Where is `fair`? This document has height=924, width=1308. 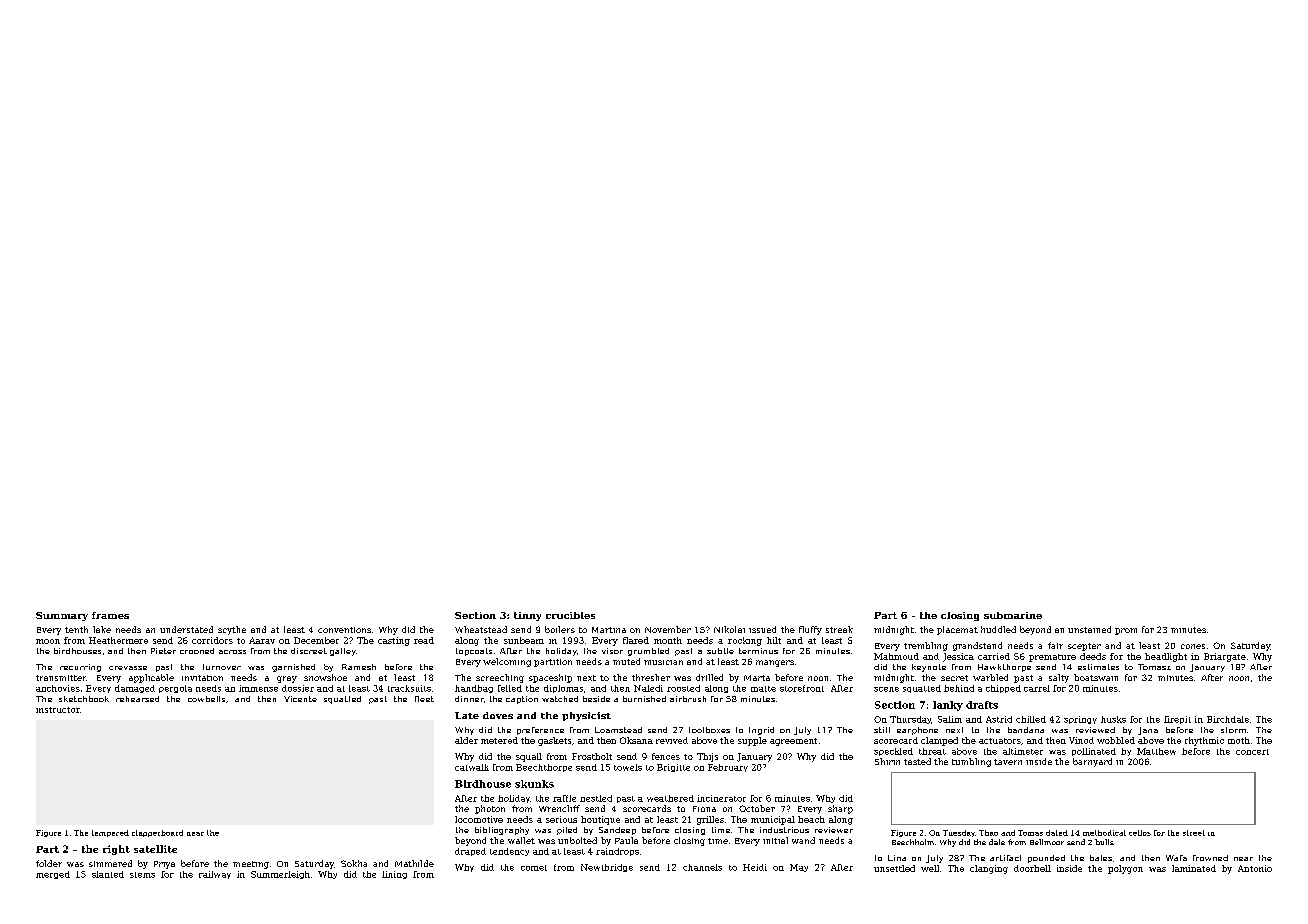
fair is located at coordinates (1055, 645).
